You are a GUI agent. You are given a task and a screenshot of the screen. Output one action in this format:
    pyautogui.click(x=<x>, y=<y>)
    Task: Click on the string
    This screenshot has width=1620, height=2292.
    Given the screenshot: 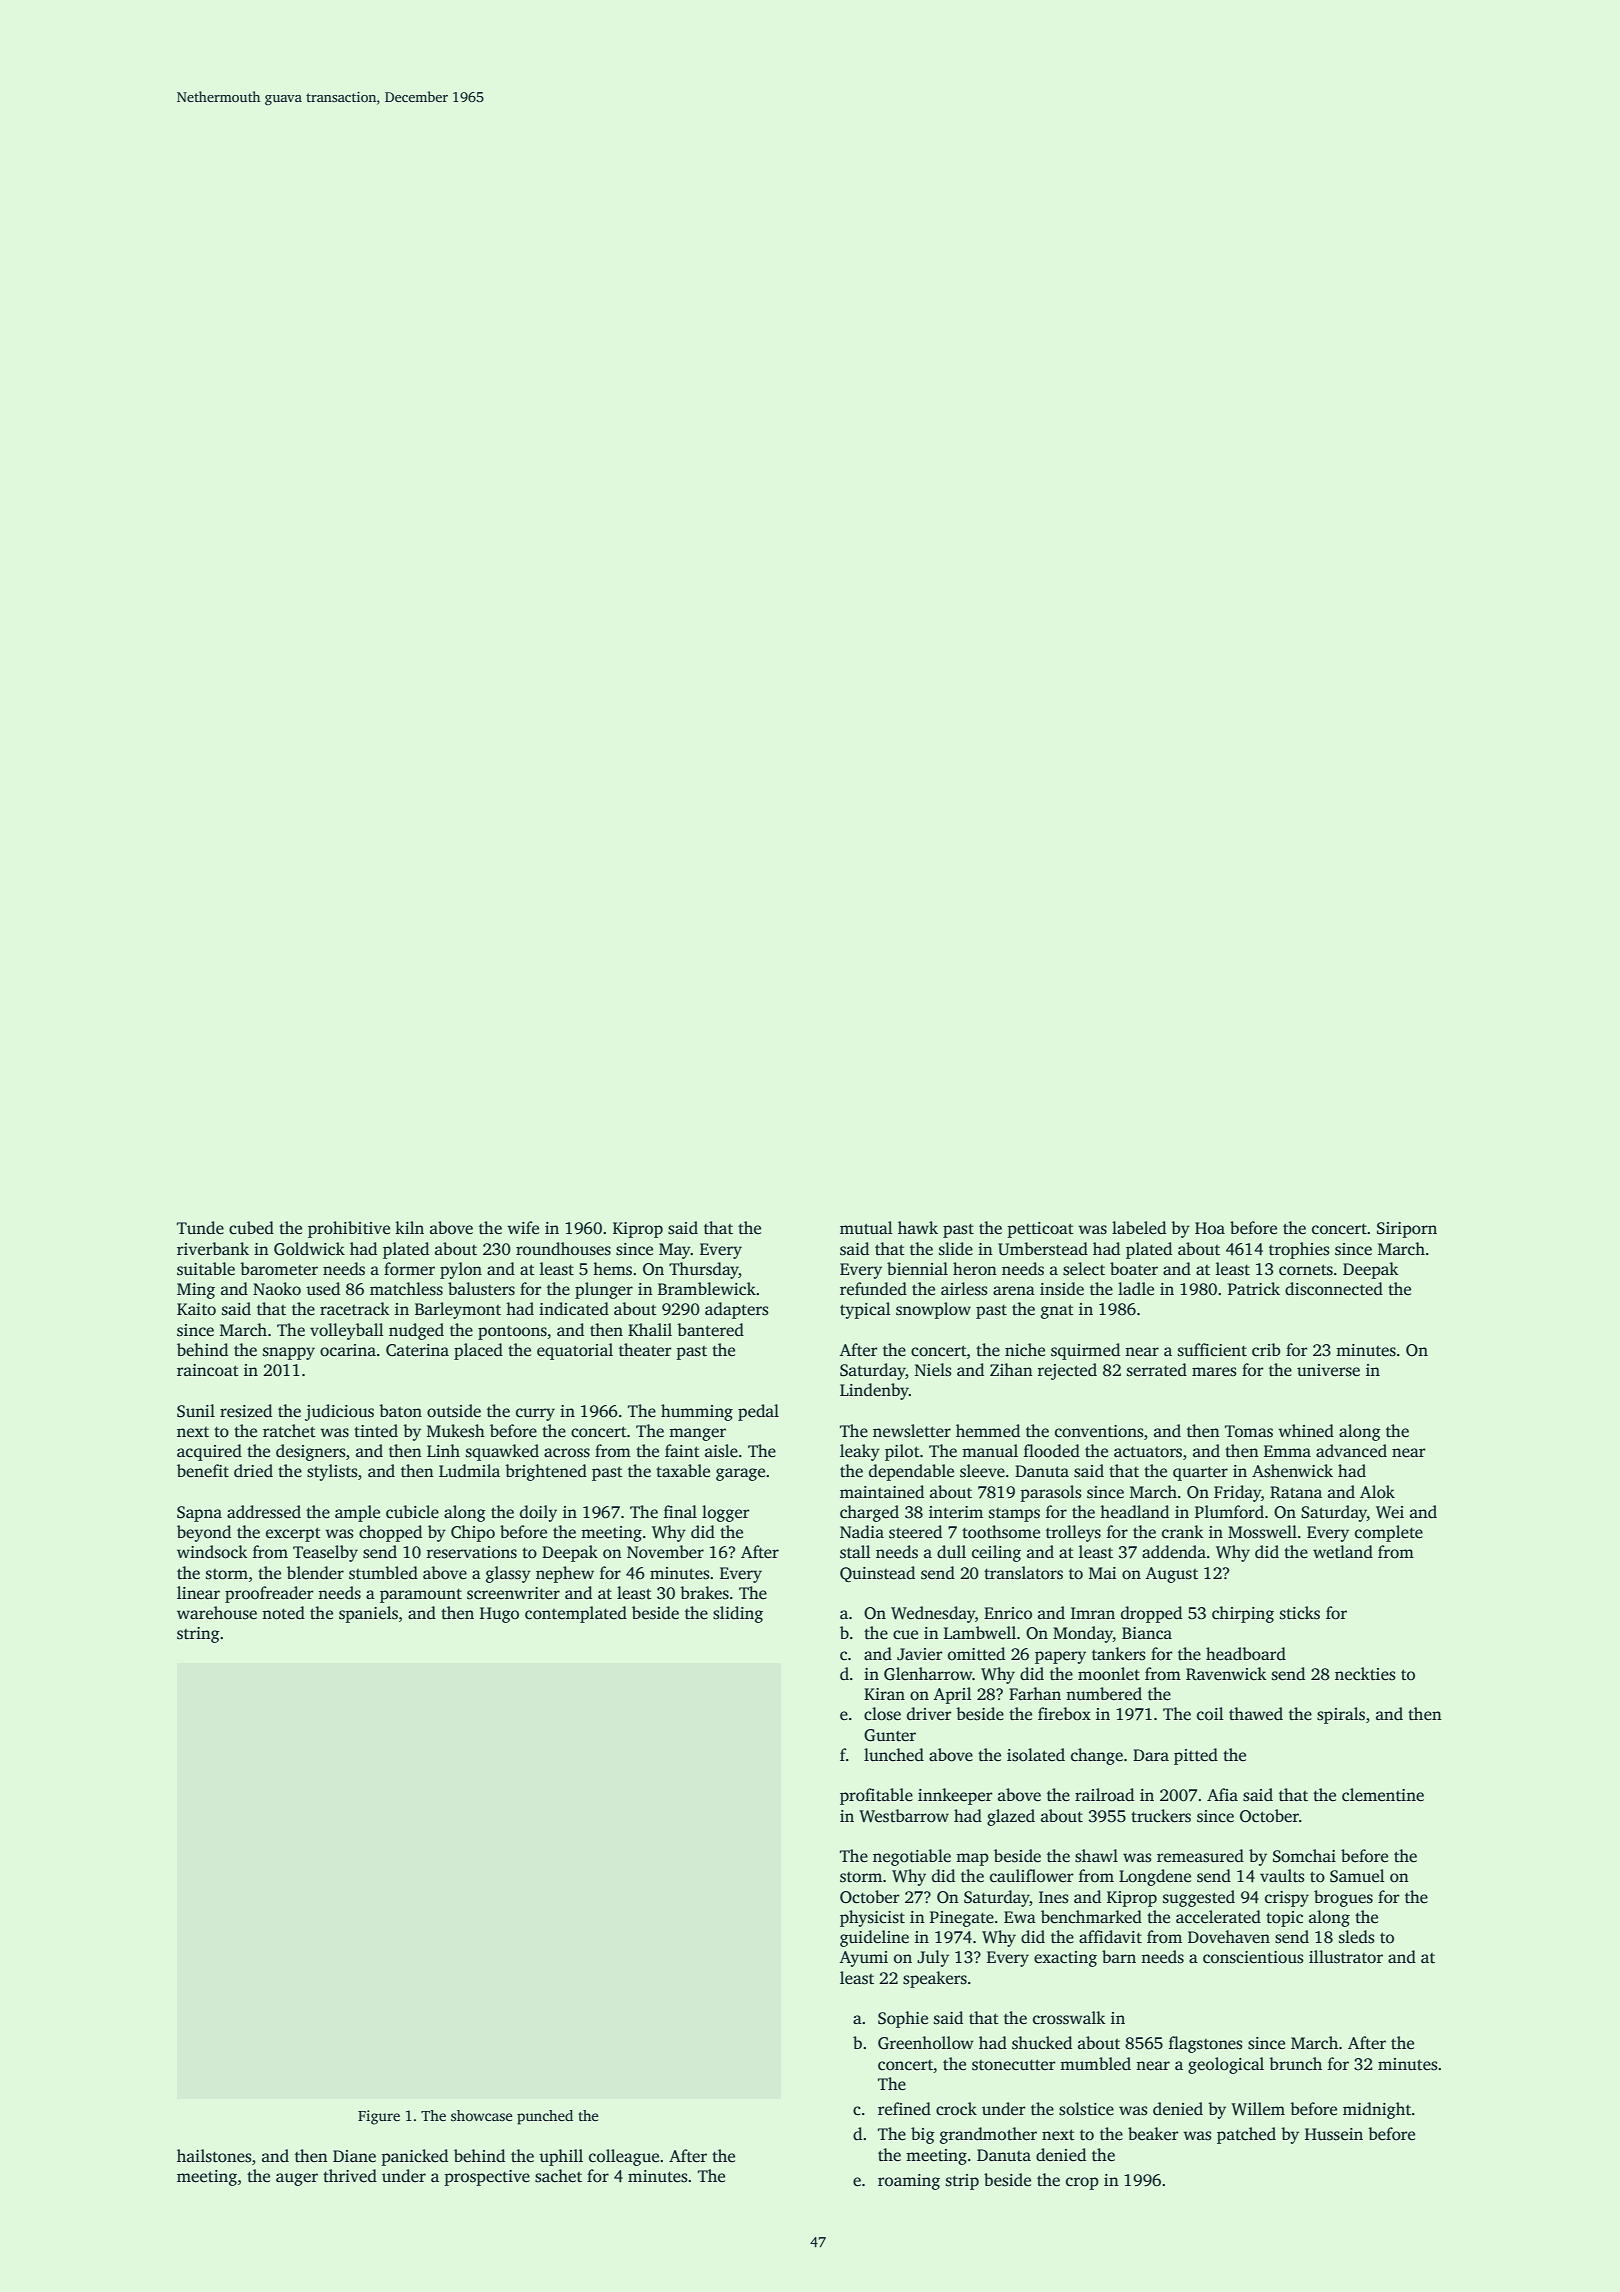 What is the action you would take?
    pyautogui.click(x=198, y=1635)
